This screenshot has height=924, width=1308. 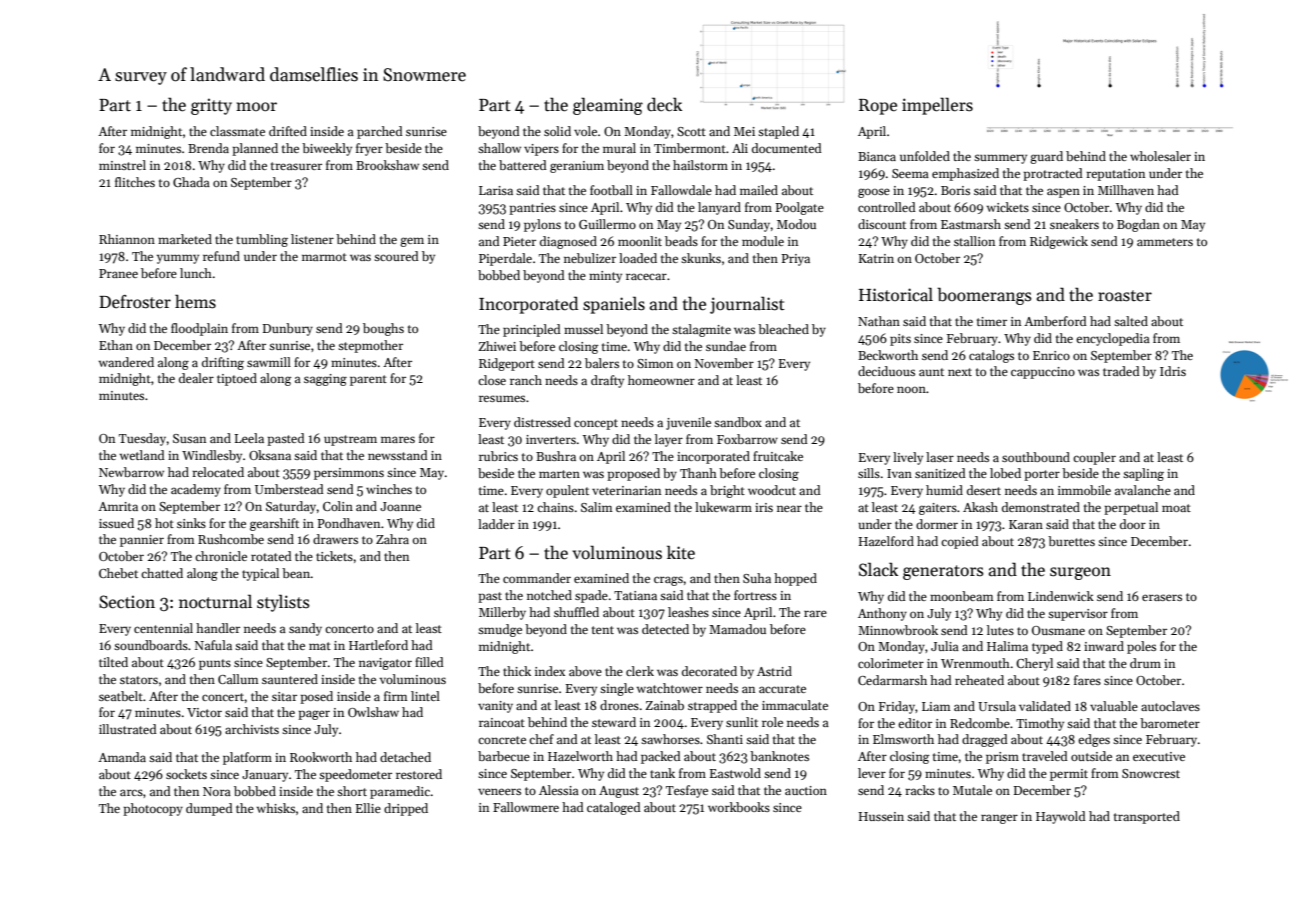 I want to click on ranger, so click(x=999, y=819).
